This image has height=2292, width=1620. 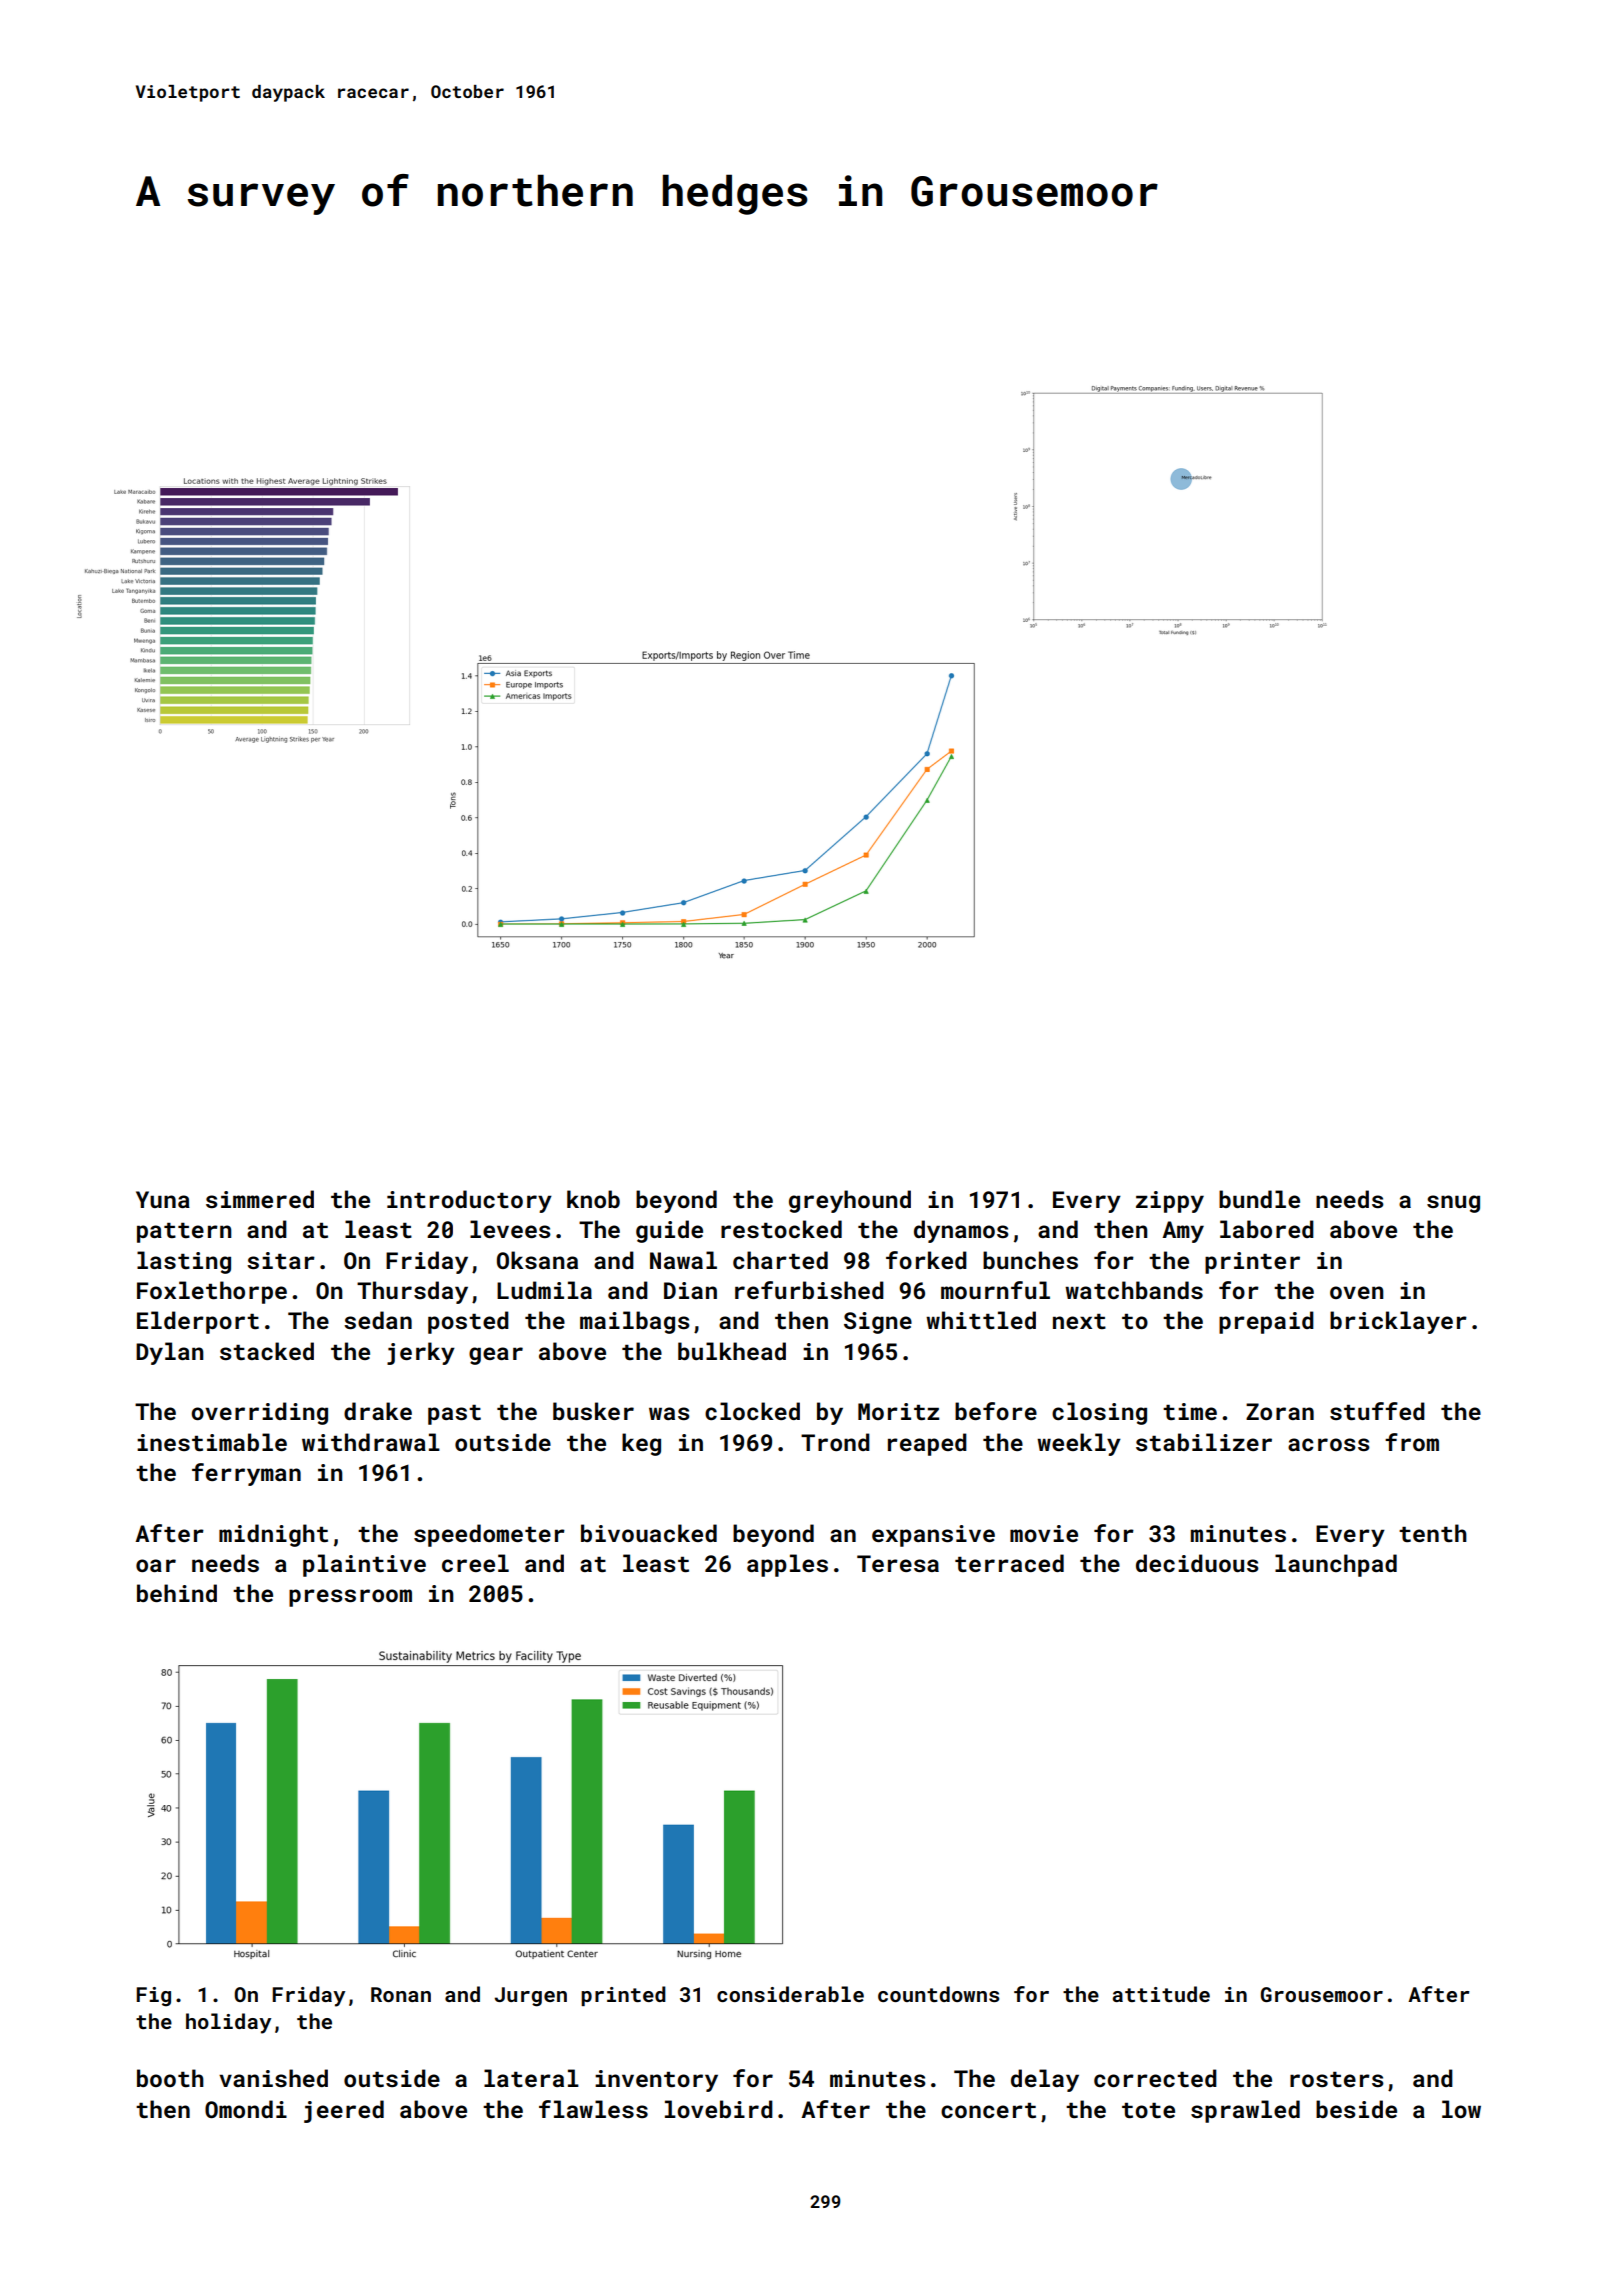 What do you see at coordinates (790, 1994) in the image?
I see `considerable` at bounding box center [790, 1994].
